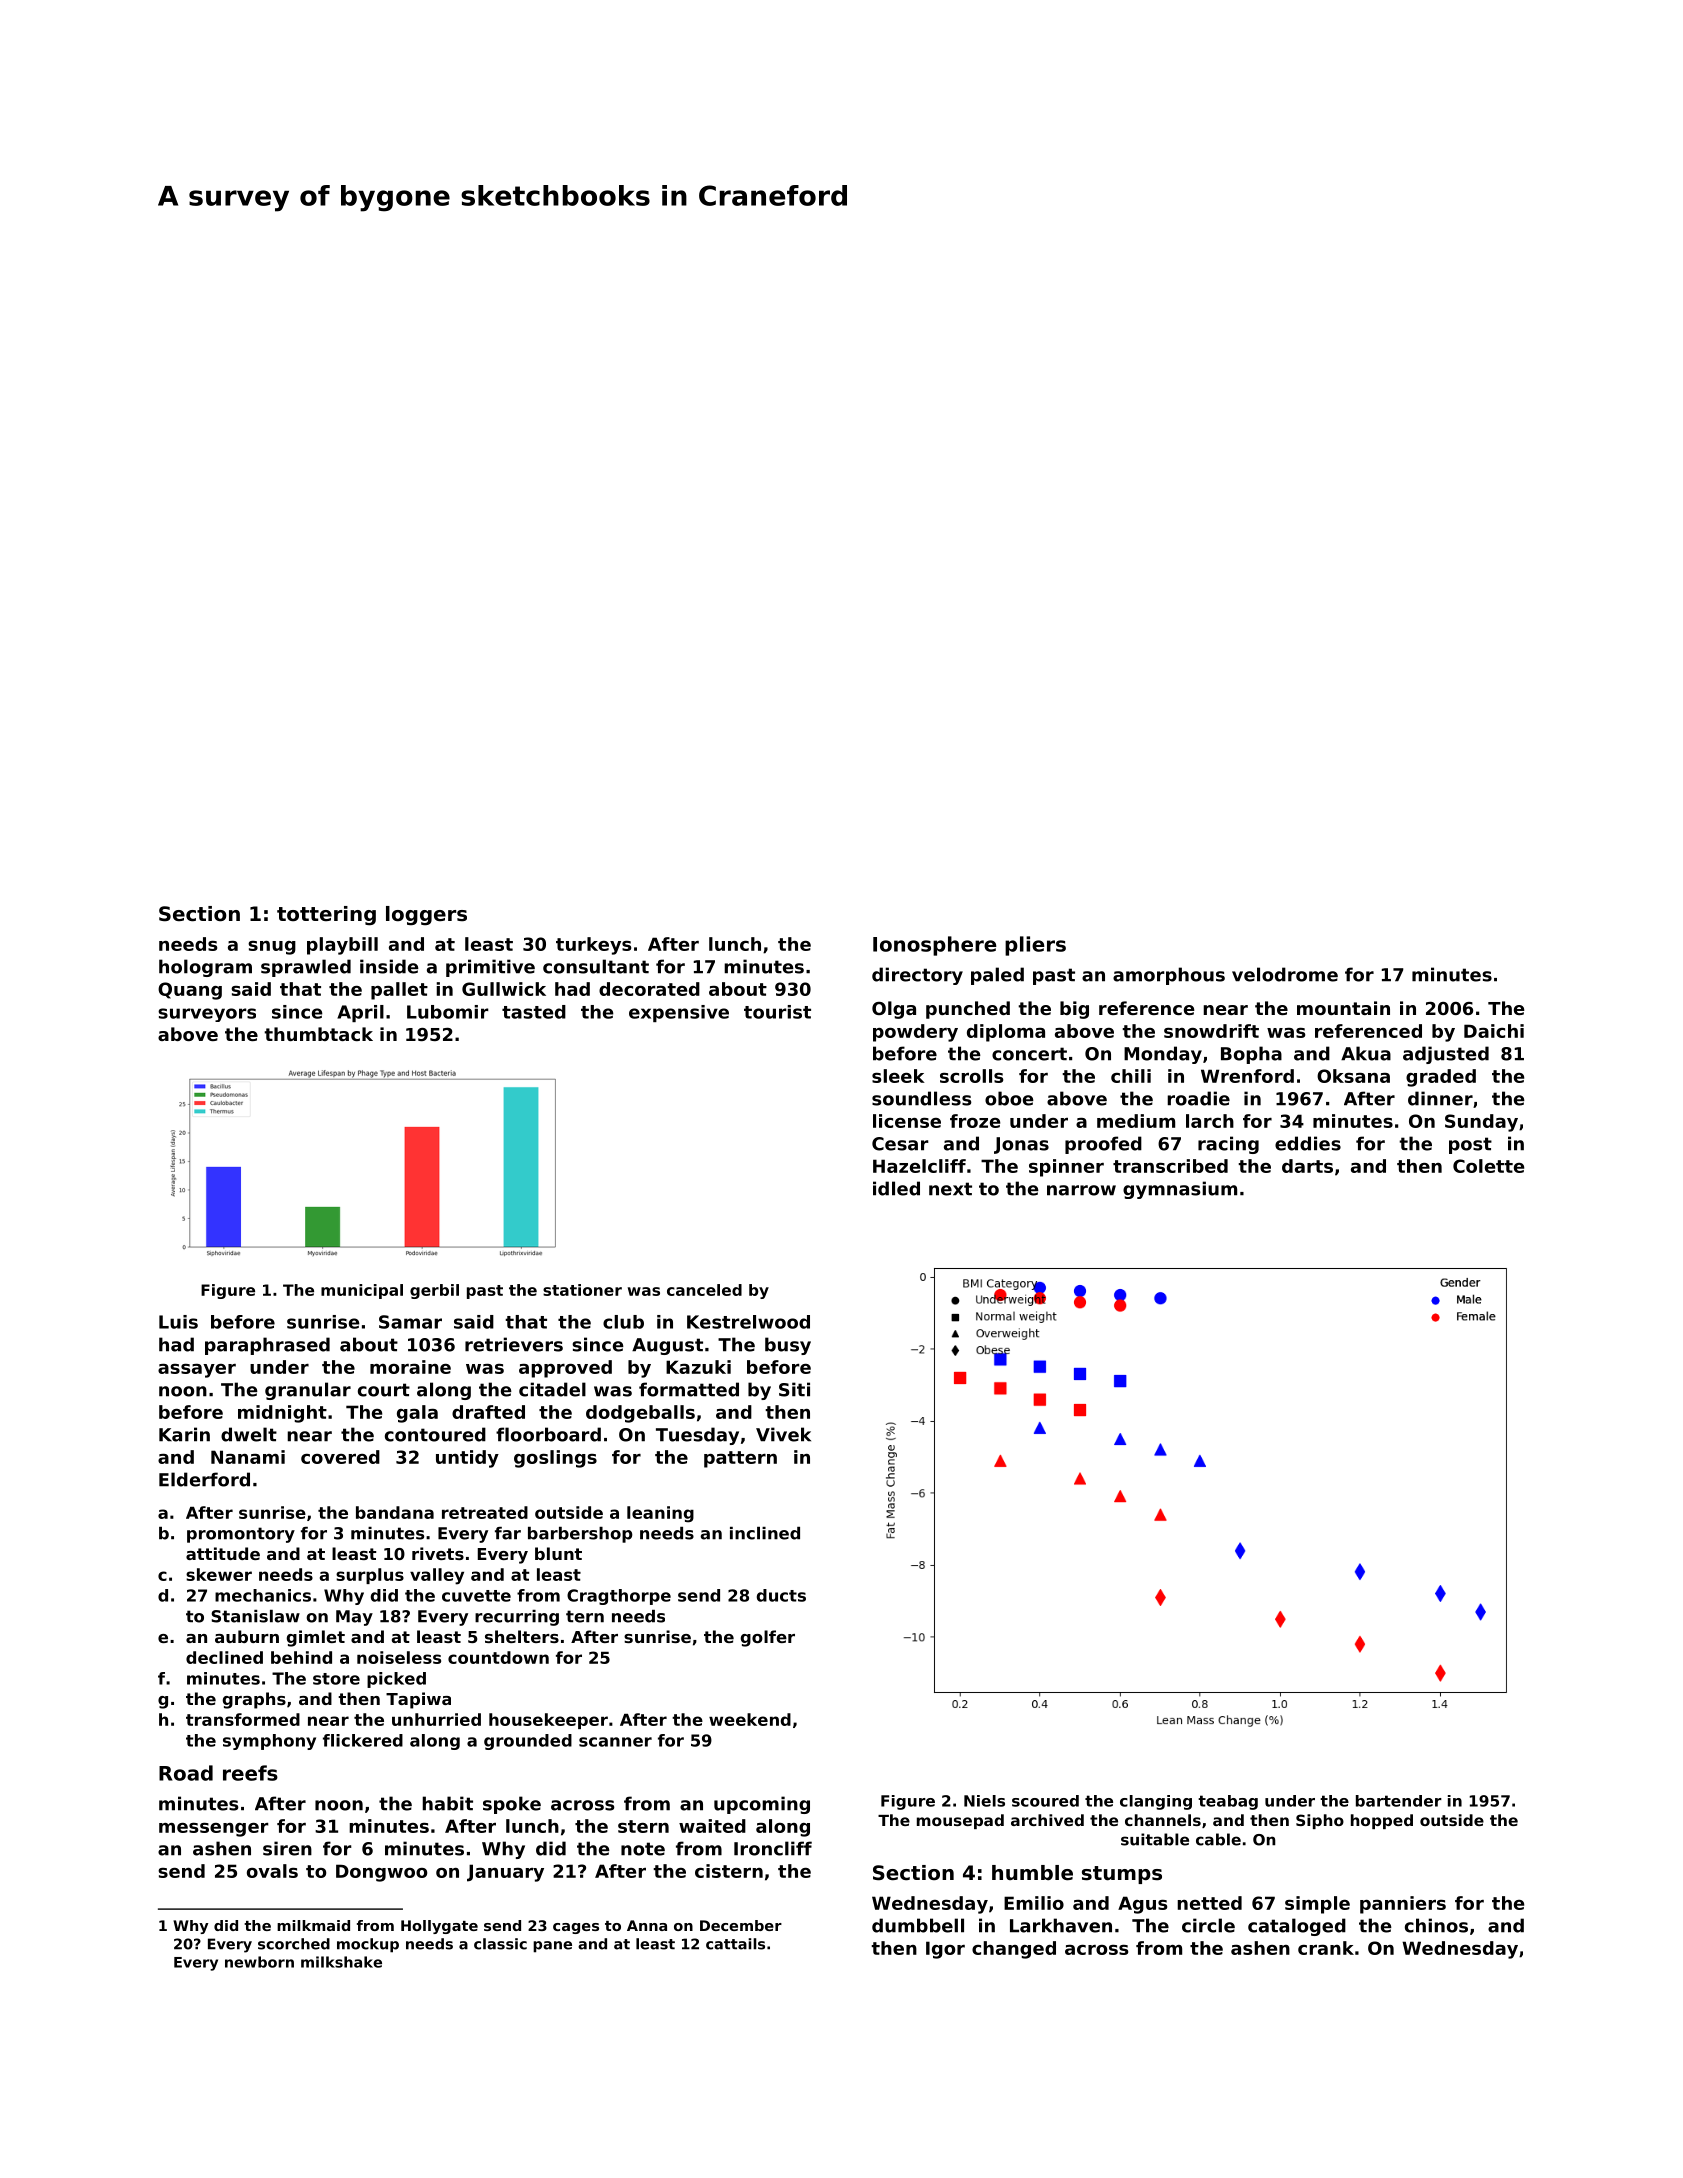  I want to click on newborn, so click(259, 1962).
